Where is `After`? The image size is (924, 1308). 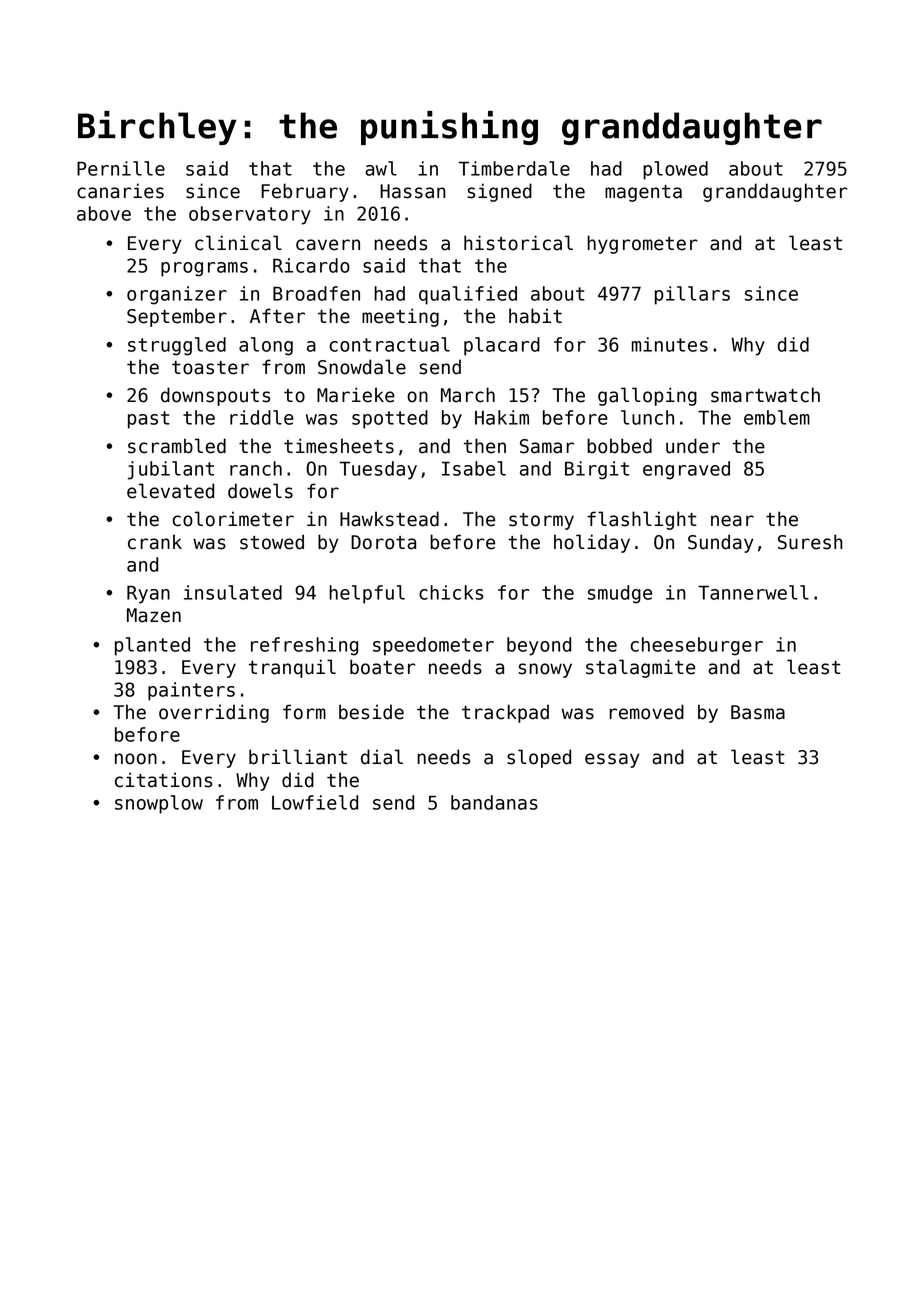 After is located at coordinates (277, 316).
